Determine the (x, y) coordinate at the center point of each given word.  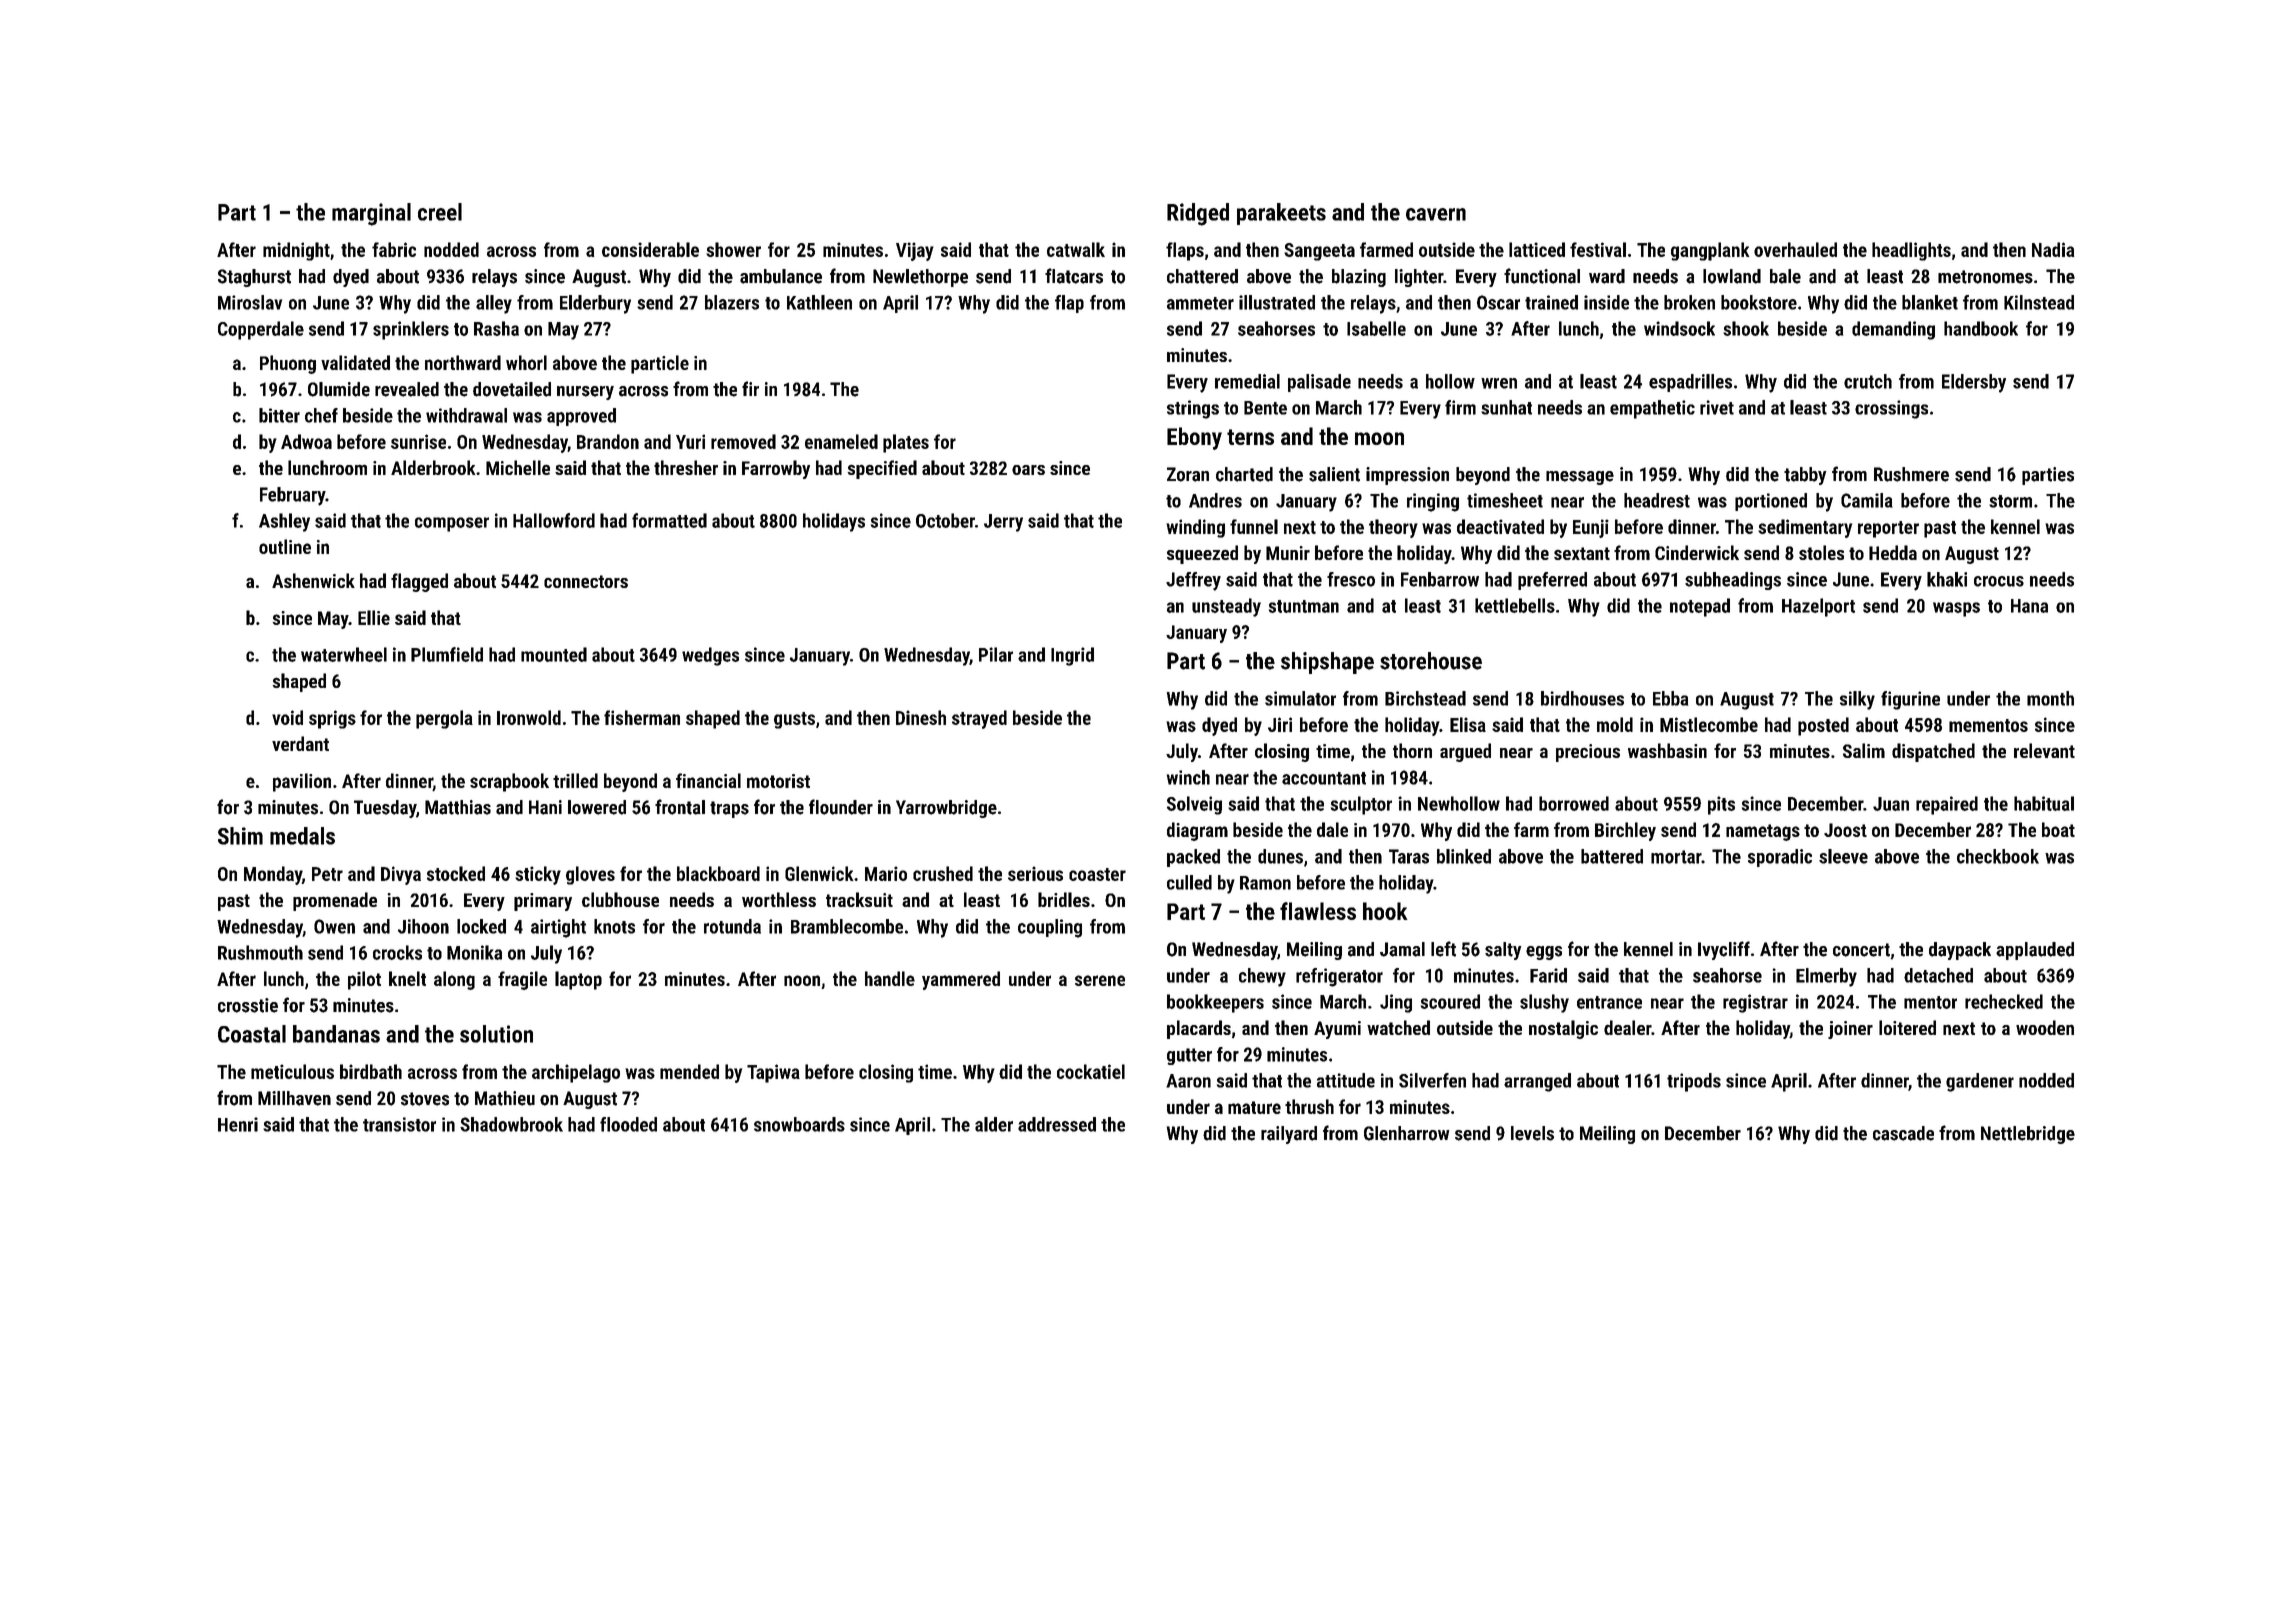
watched (1398, 1027)
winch (1188, 777)
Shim (240, 836)
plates (906, 443)
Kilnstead (2039, 302)
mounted (554, 654)
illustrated (1277, 302)
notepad (1700, 607)
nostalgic (1563, 1029)
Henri (238, 1124)
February (293, 496)
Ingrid (1072, 656)
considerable (650, 249)
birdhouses (1582, 698)
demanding (1893, 330)
